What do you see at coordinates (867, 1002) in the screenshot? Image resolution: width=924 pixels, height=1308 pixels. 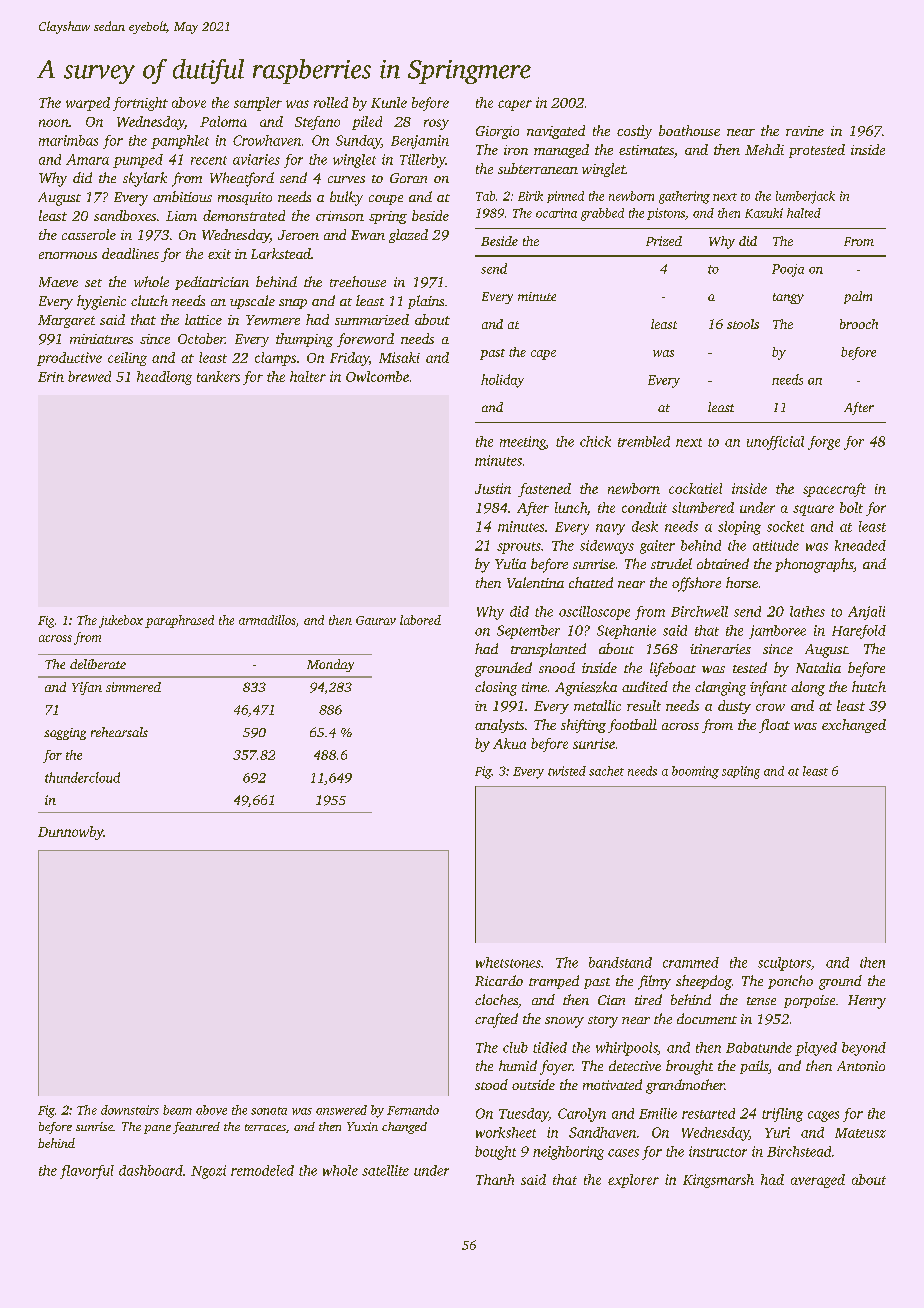 I see `Henry` at bounding box center [867, 1002].
